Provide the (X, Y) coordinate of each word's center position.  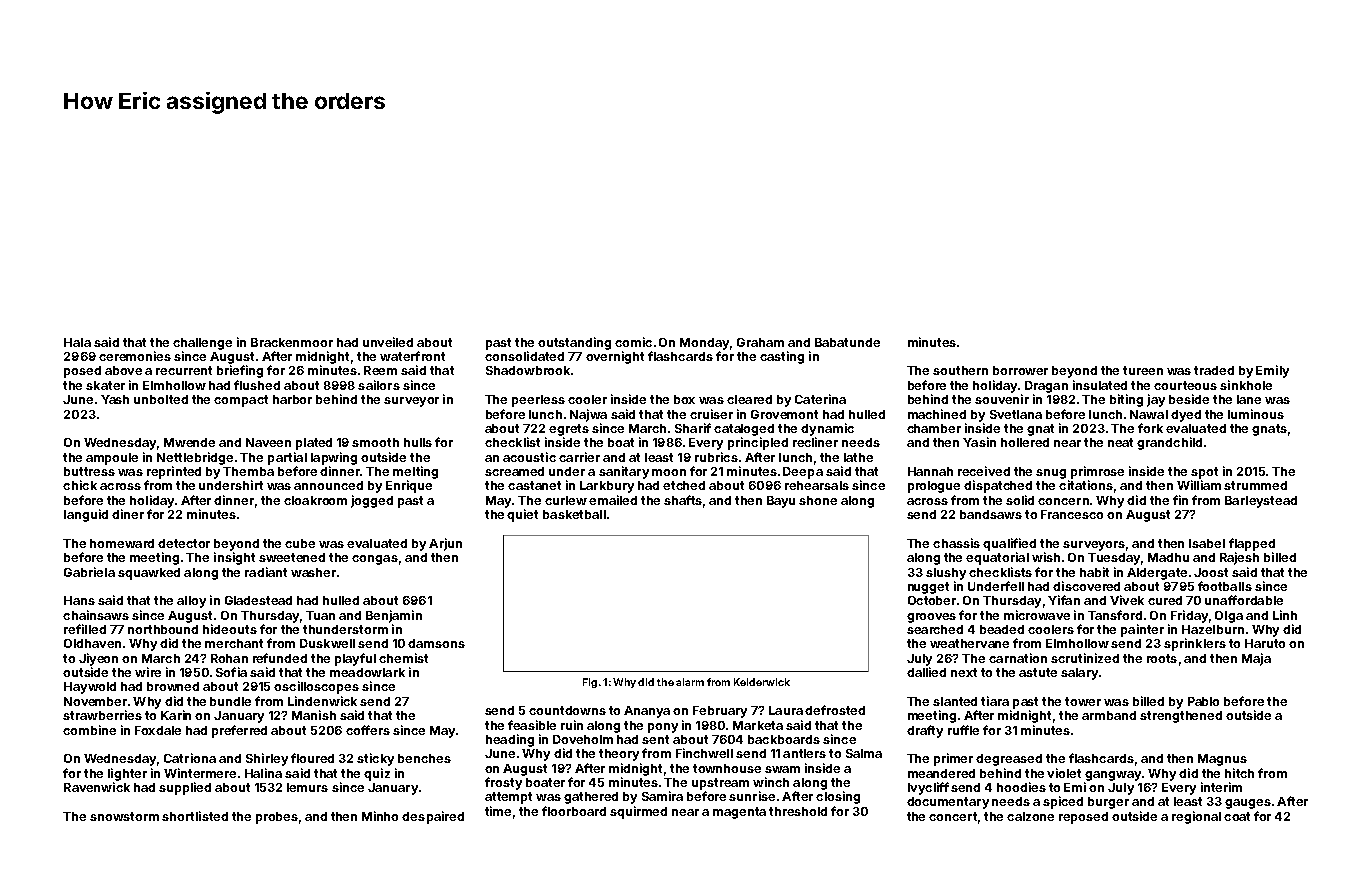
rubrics (716, 457)
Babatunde (847, 342)
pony (663, 728)
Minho (380, 816)
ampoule (112, 459)
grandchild (1169, 443)
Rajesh (1239, 558)
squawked (149, 574)
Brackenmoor (292, 342)
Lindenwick (322, 701)
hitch (1239, 773)
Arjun (445, 544)
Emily (1272, 371)
